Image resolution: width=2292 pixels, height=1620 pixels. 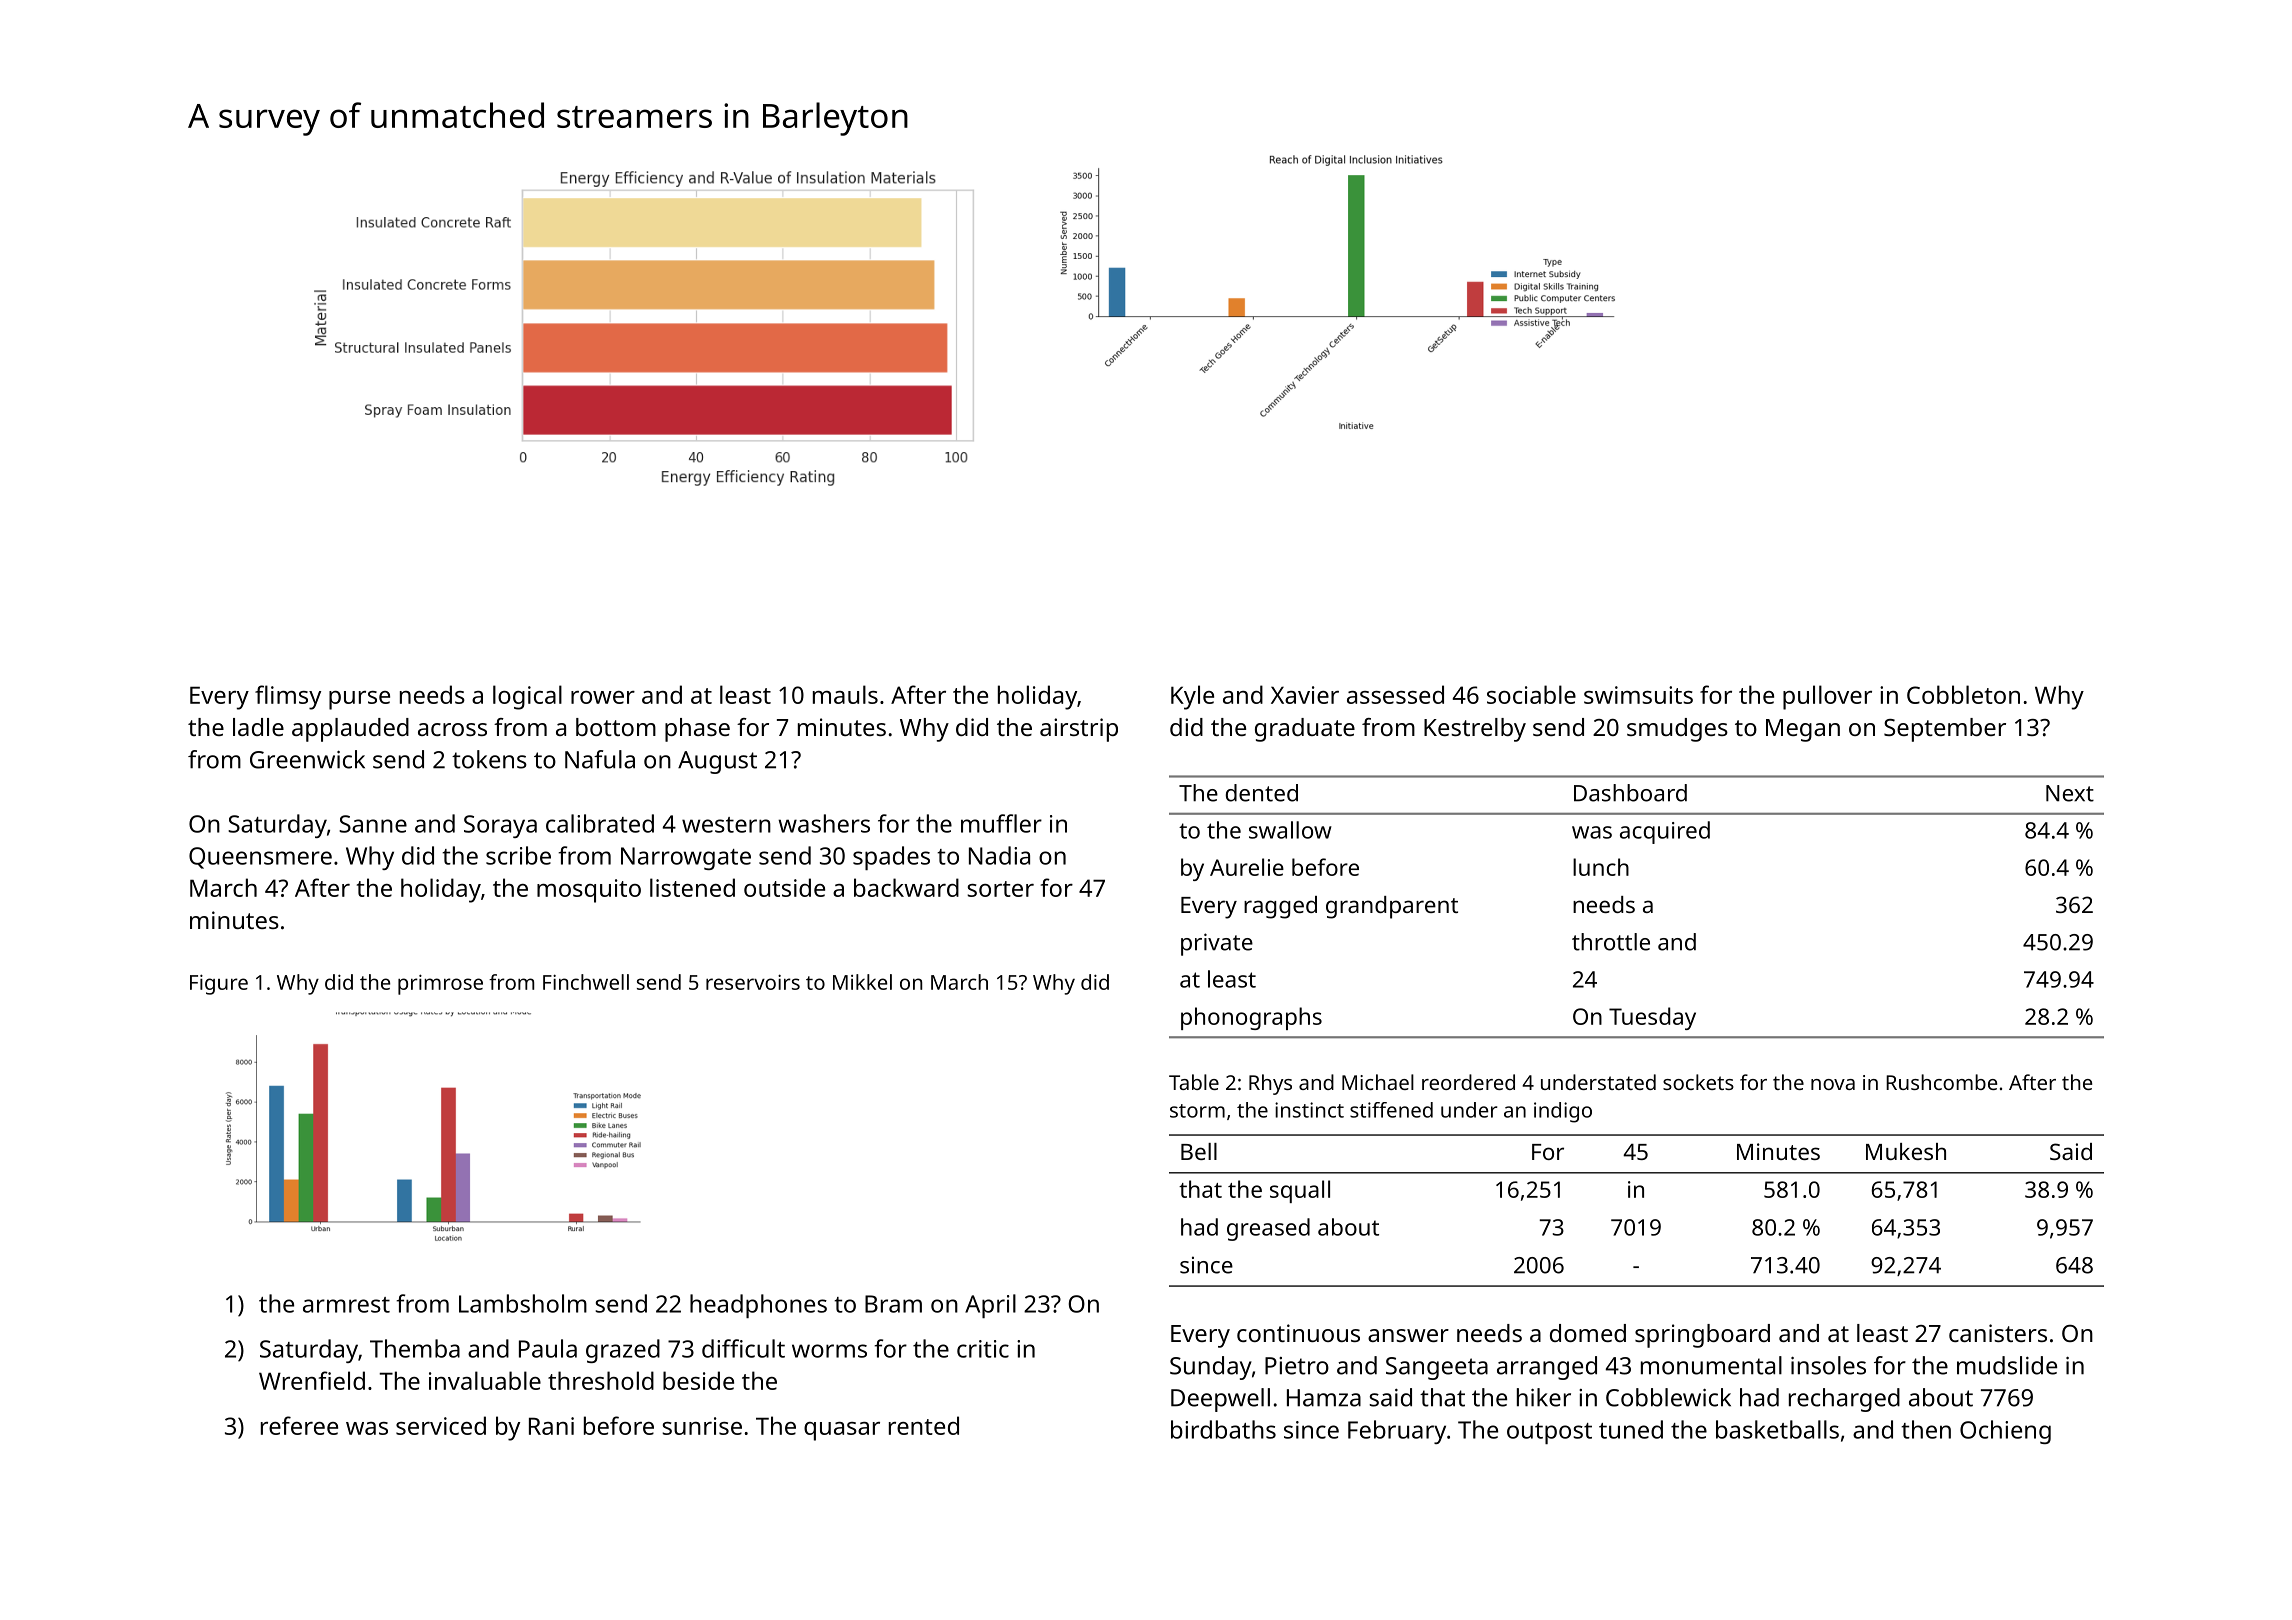 What do you see at coordinates (1777, 1429) in the screenshot?
I see `basketballs` at bounding box center [1777, 1429].
